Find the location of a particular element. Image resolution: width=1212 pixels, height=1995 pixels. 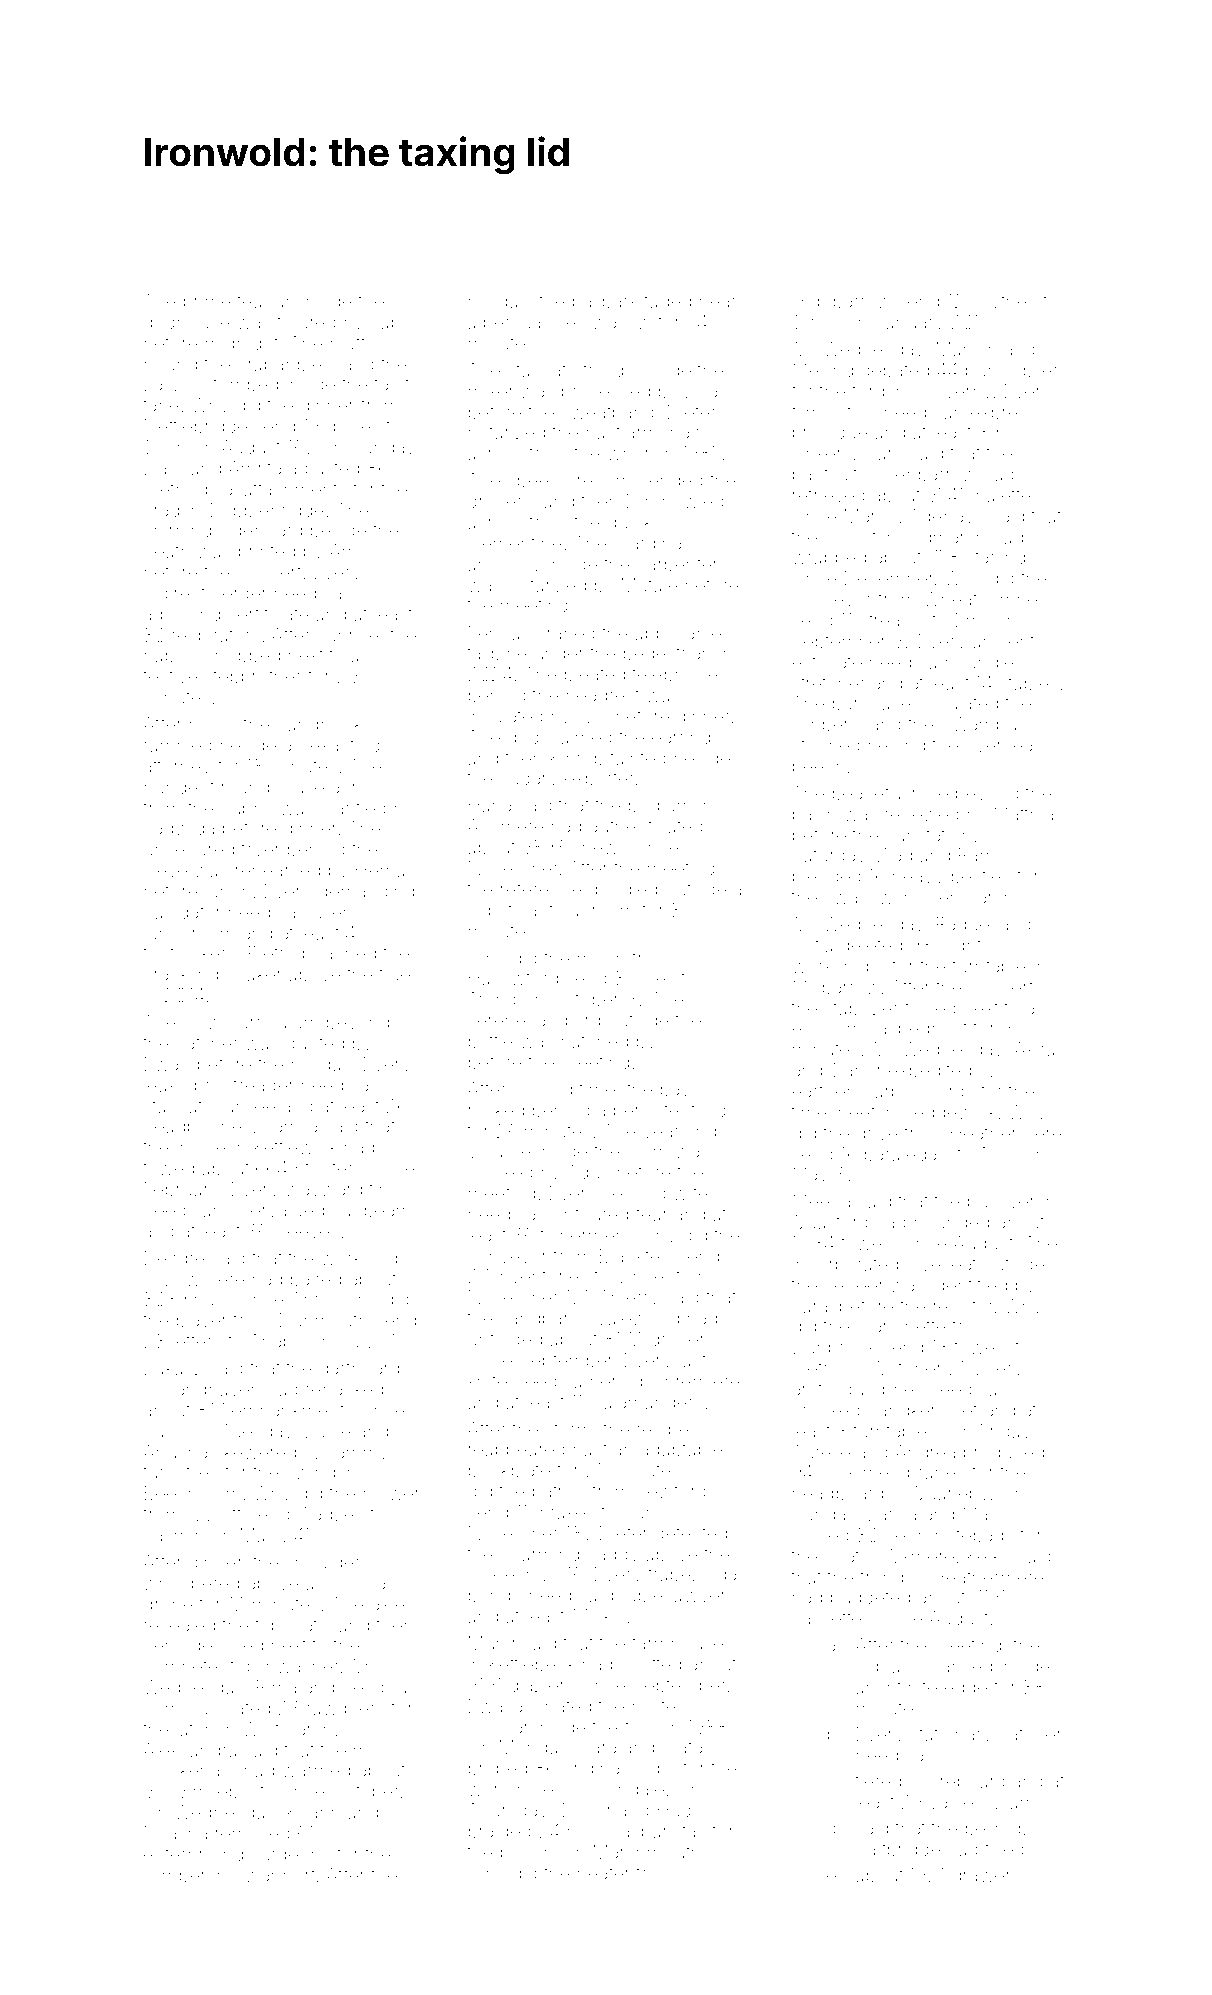

Matthias is located at coordinates (1028, 814).
